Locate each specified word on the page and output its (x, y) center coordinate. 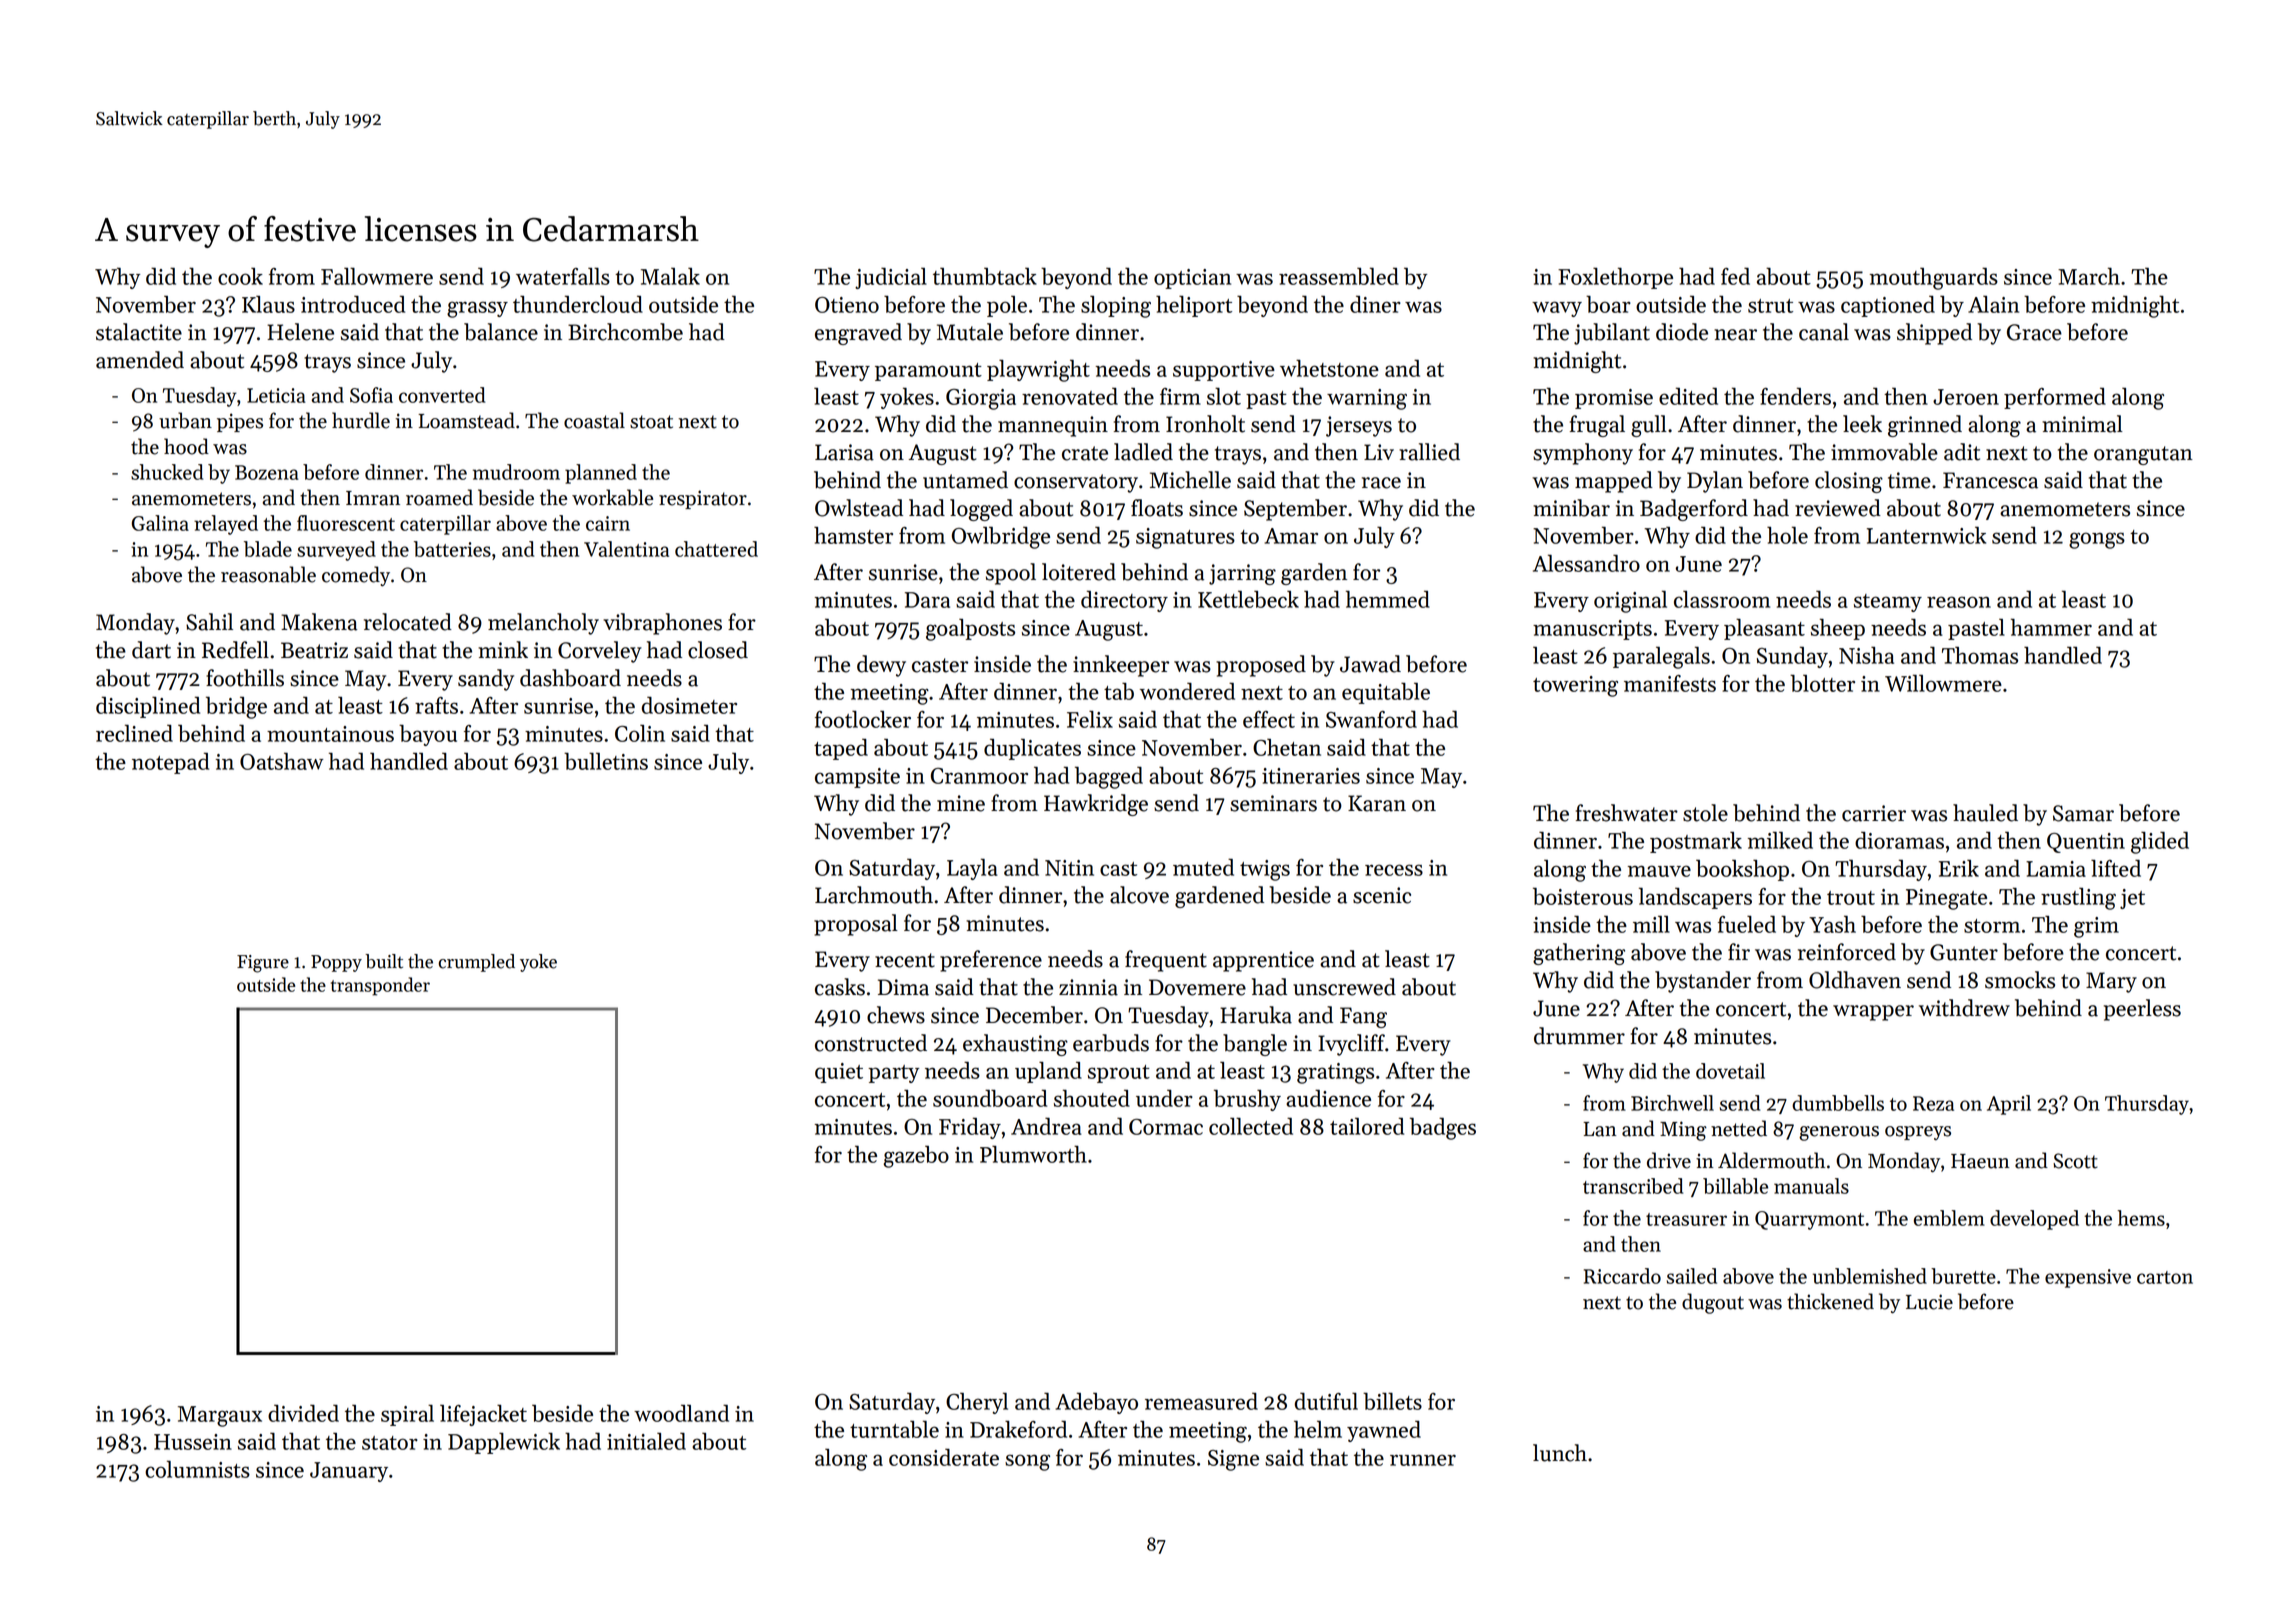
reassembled (1339, 276)
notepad (170, 763)
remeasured (1201, 1401)
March (2089, 276)
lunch (1560, 1453)
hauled (1985, 813)
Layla (972, 869)
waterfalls (563, 276)
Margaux (220, 1416)
